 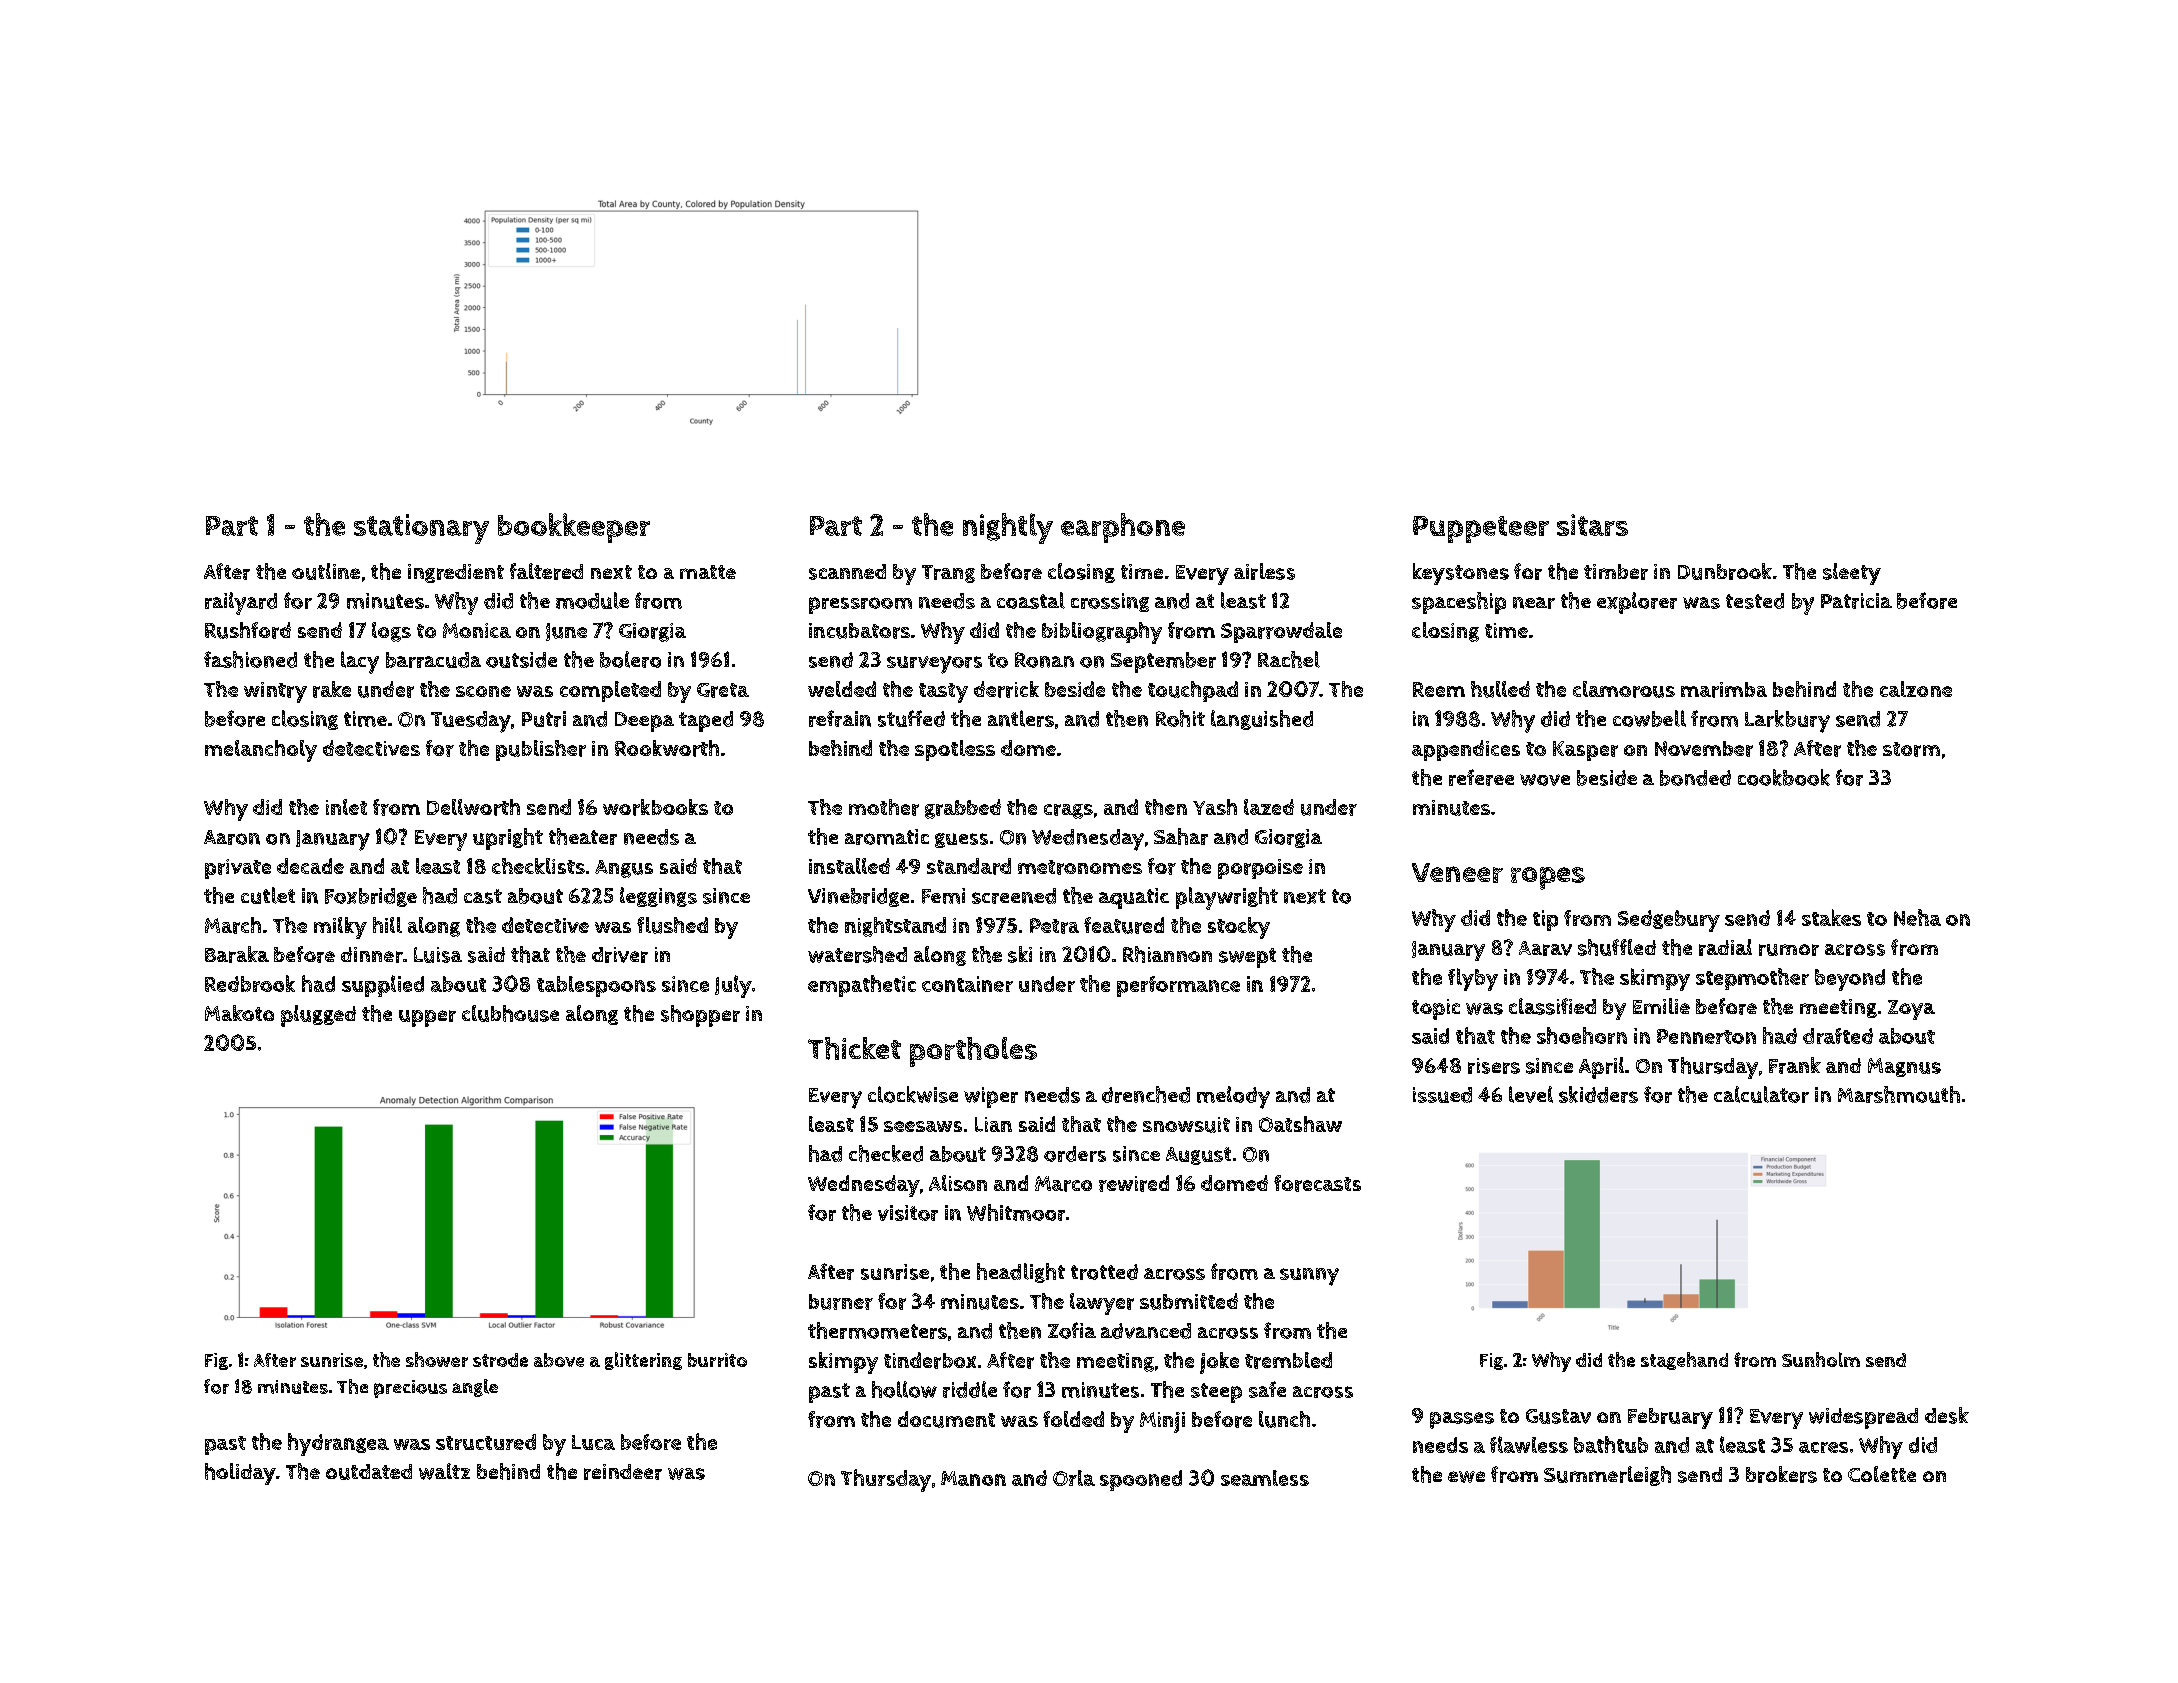 What do you see at coordinates (1592, 525) in the document?
I see `sitars` at bounding box center [1592, 525].
